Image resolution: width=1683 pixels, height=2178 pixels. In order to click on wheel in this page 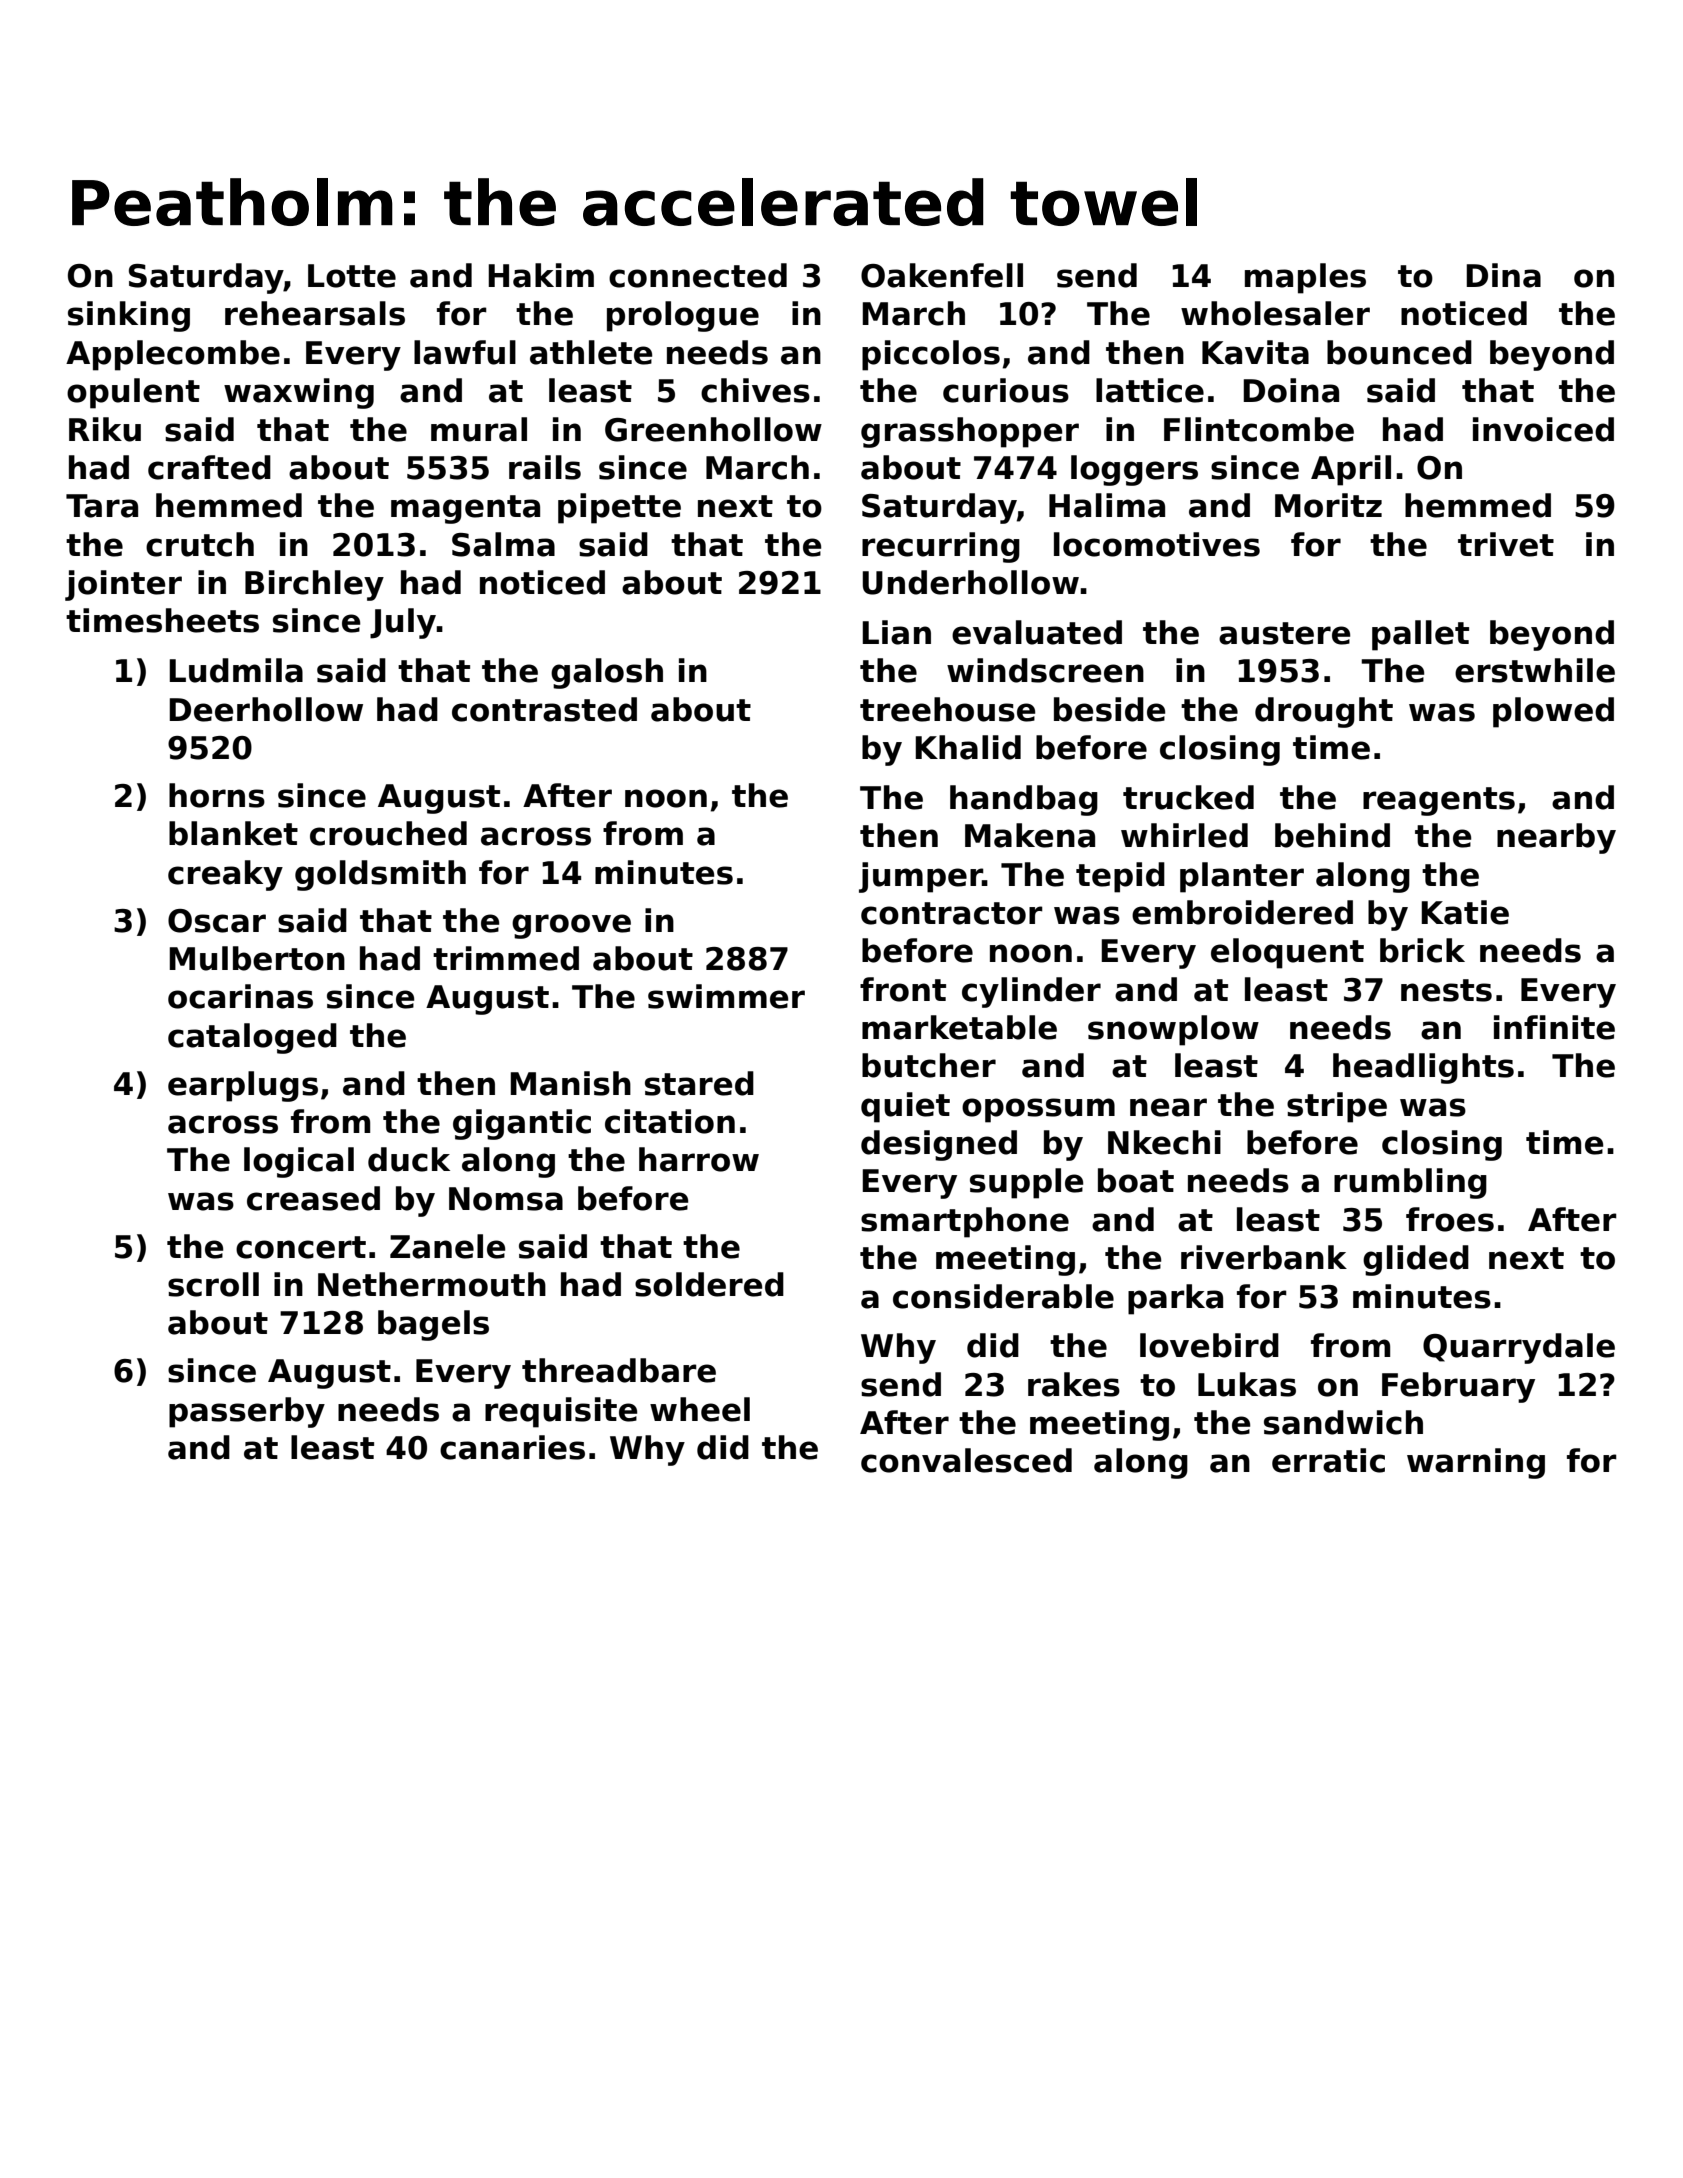, I will do `click(700, 1409)`.
